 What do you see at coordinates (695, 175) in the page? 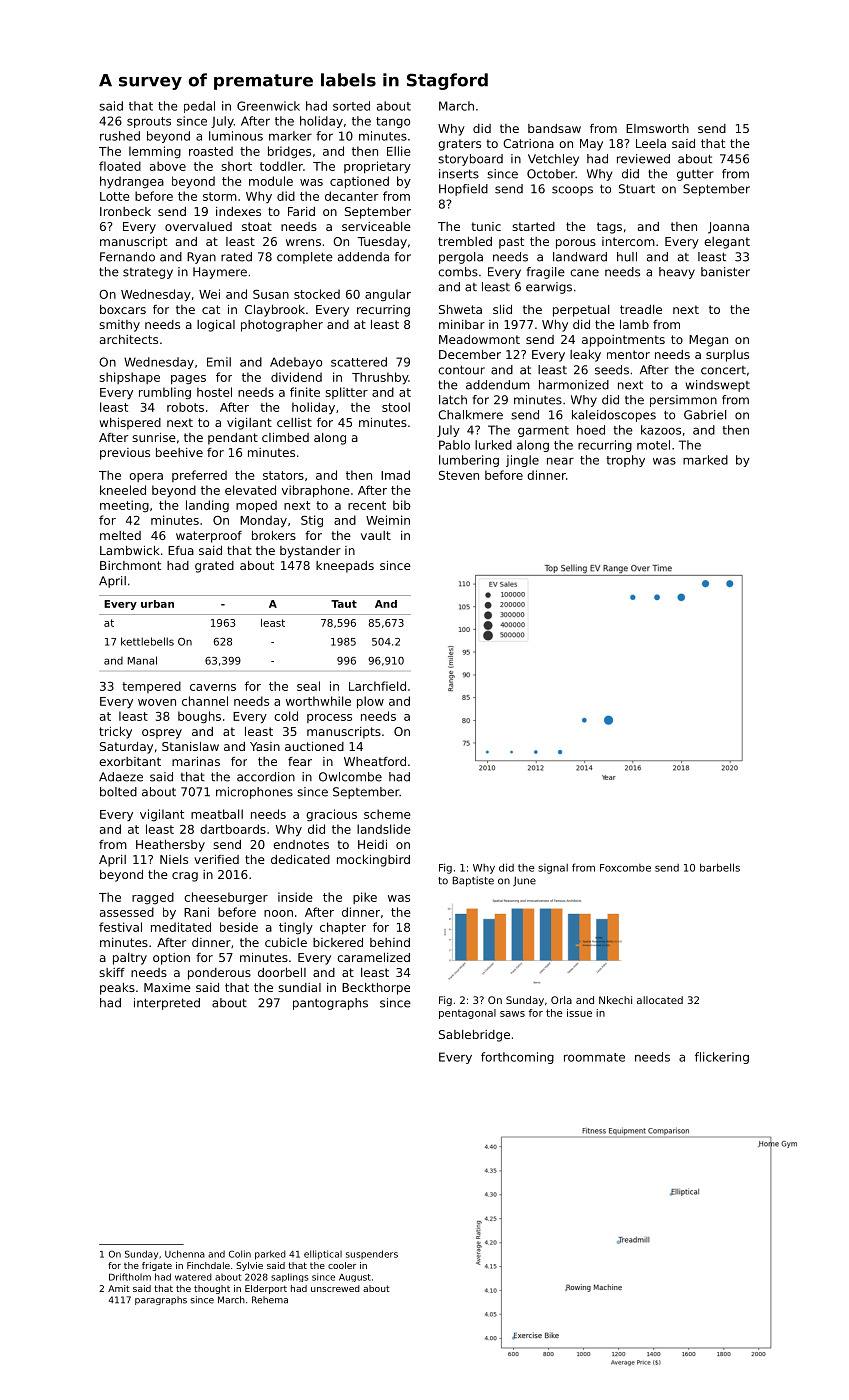
I see `gutter` at bounding box center [695, 175].
